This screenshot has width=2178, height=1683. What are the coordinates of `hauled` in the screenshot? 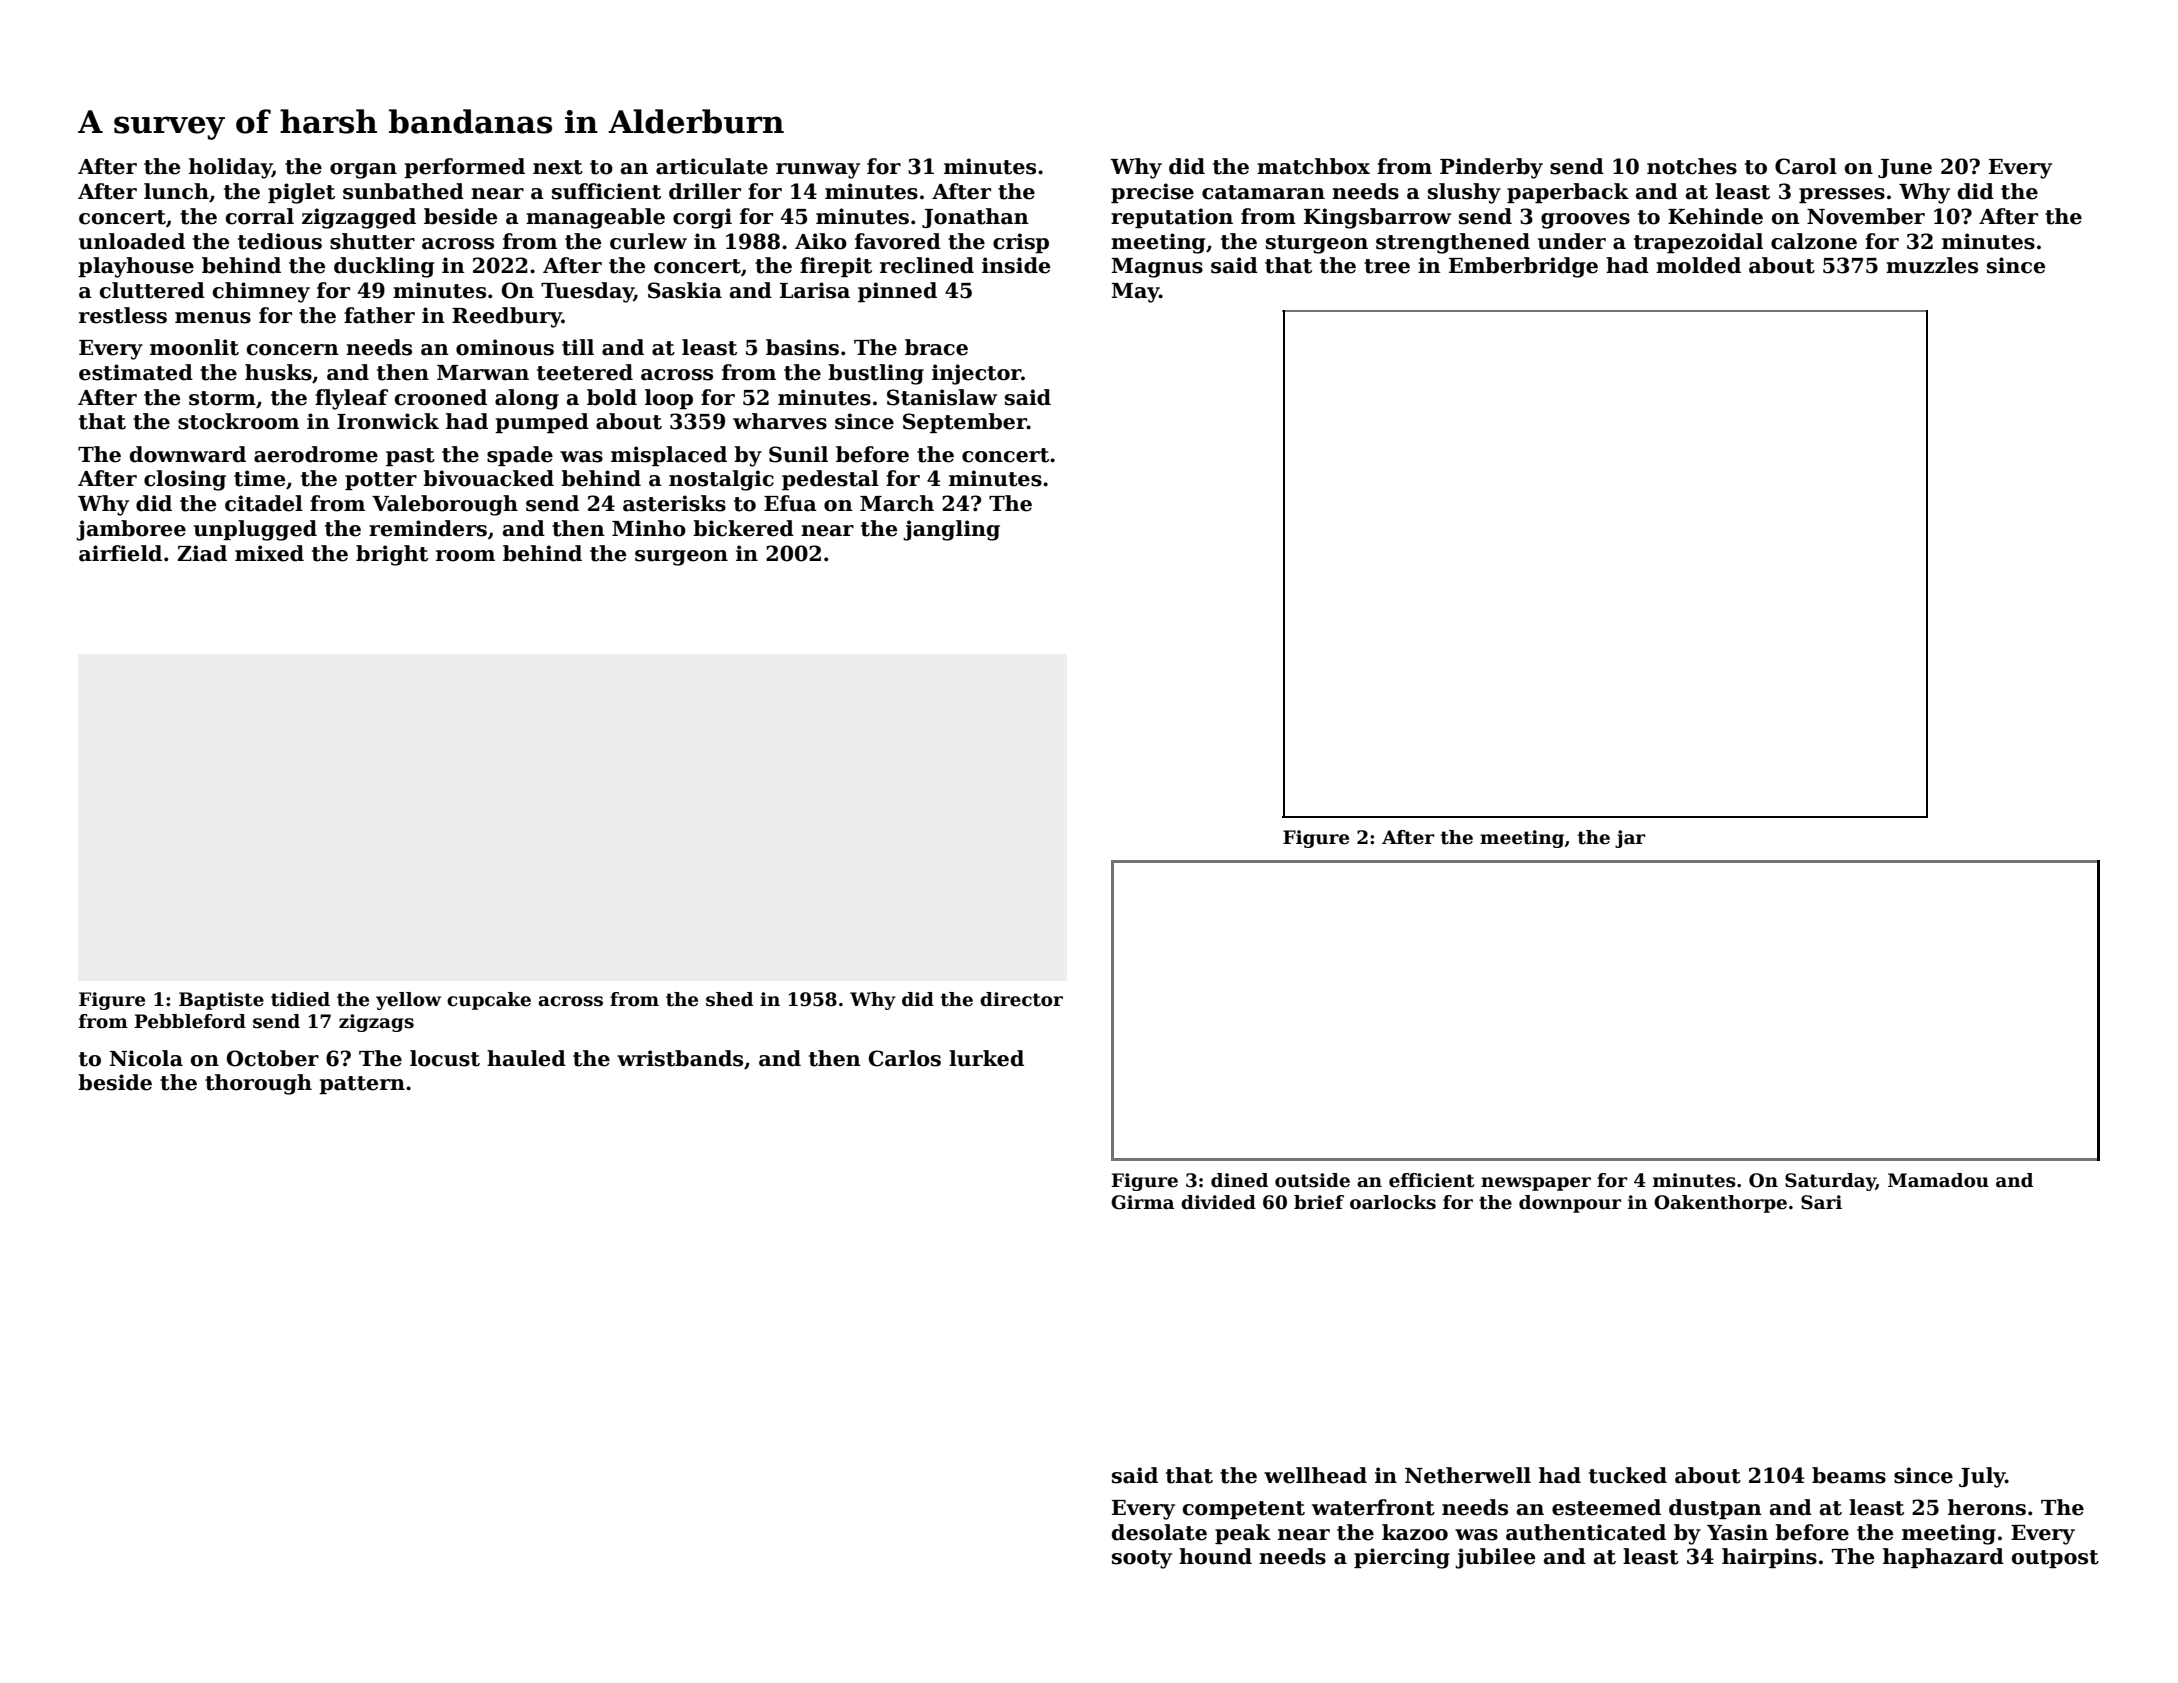 It's located at (526, 1058).
